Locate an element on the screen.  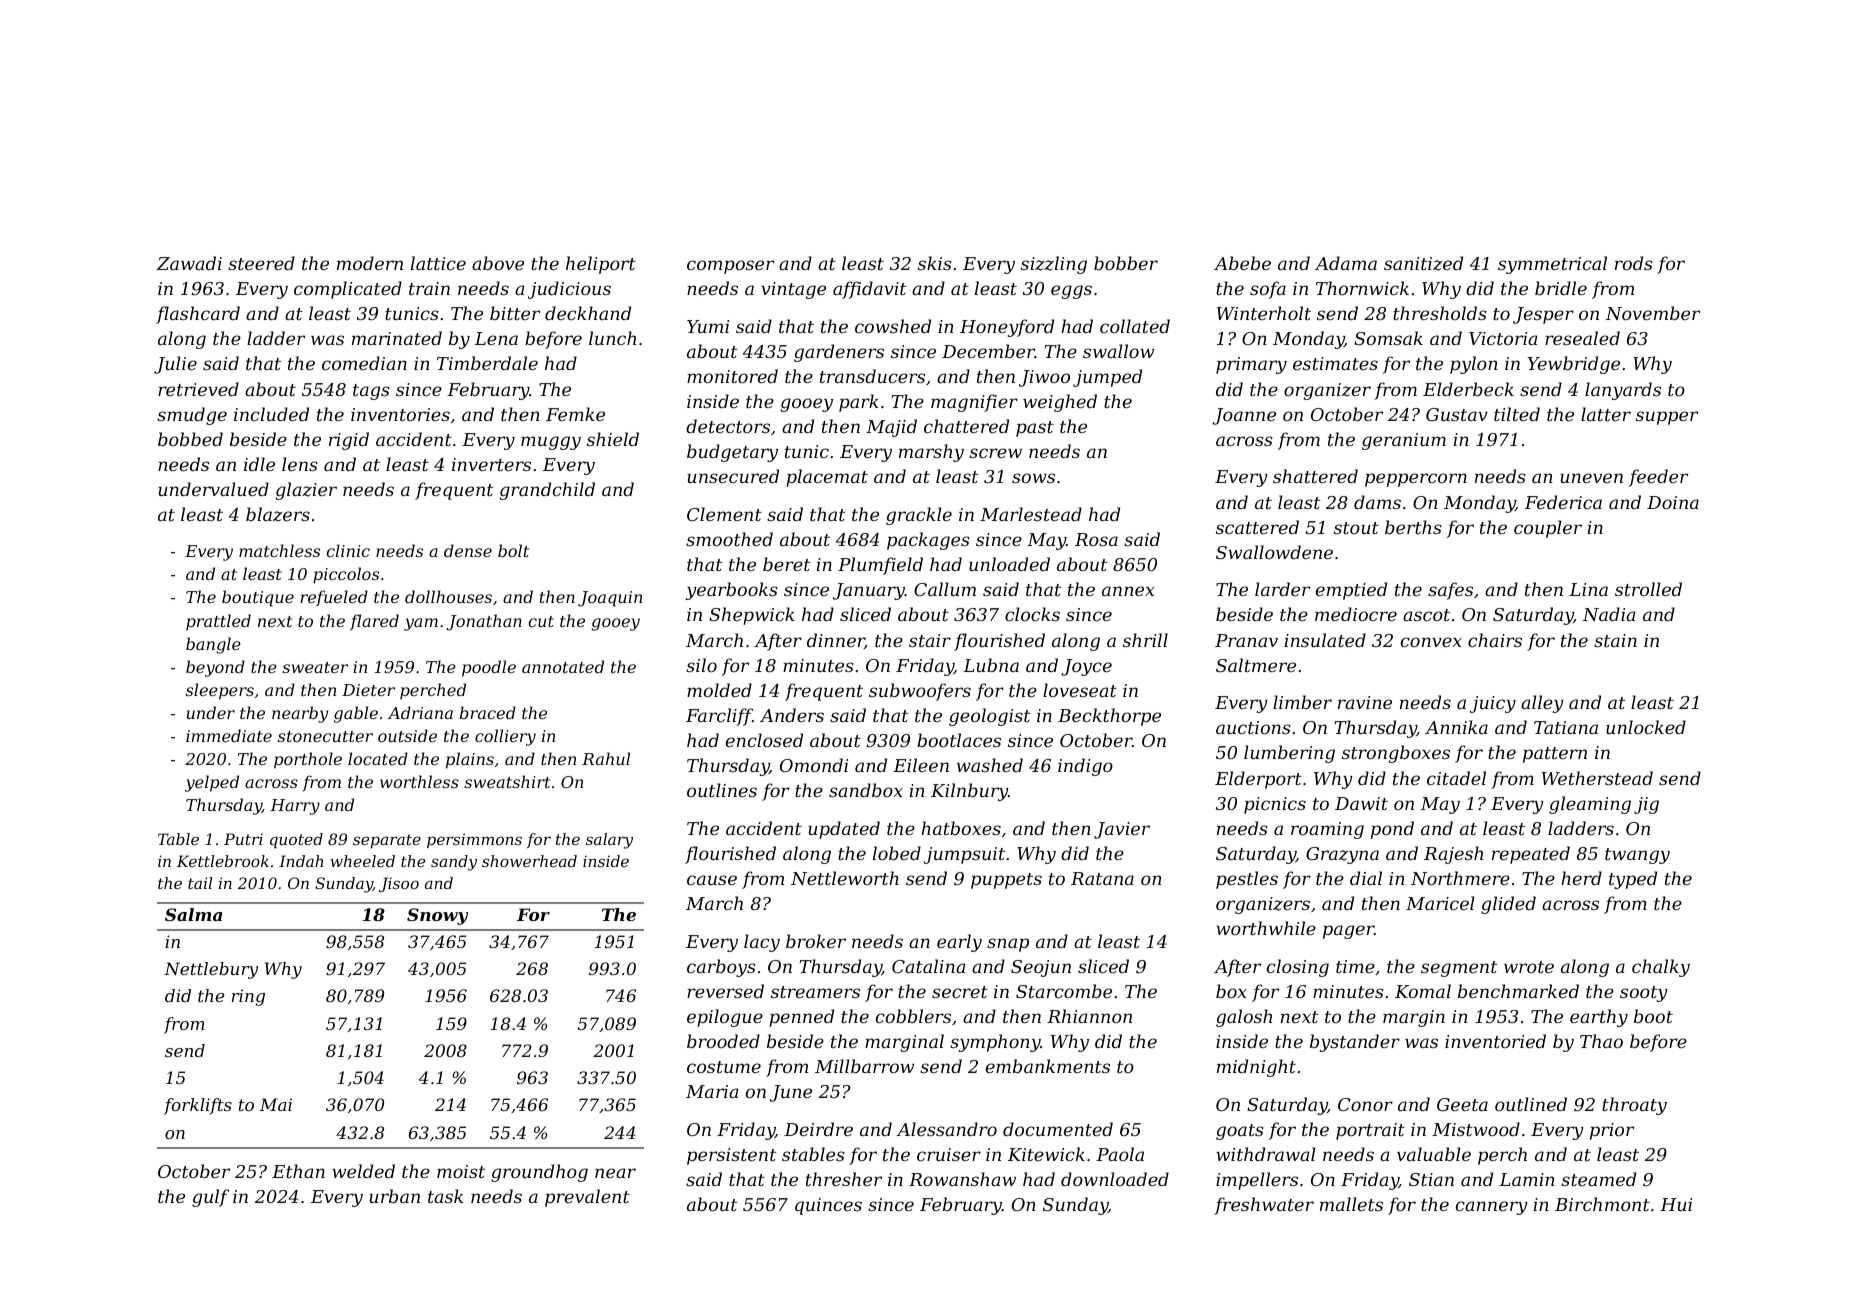
blazers is located at coordinates (278, 514).
